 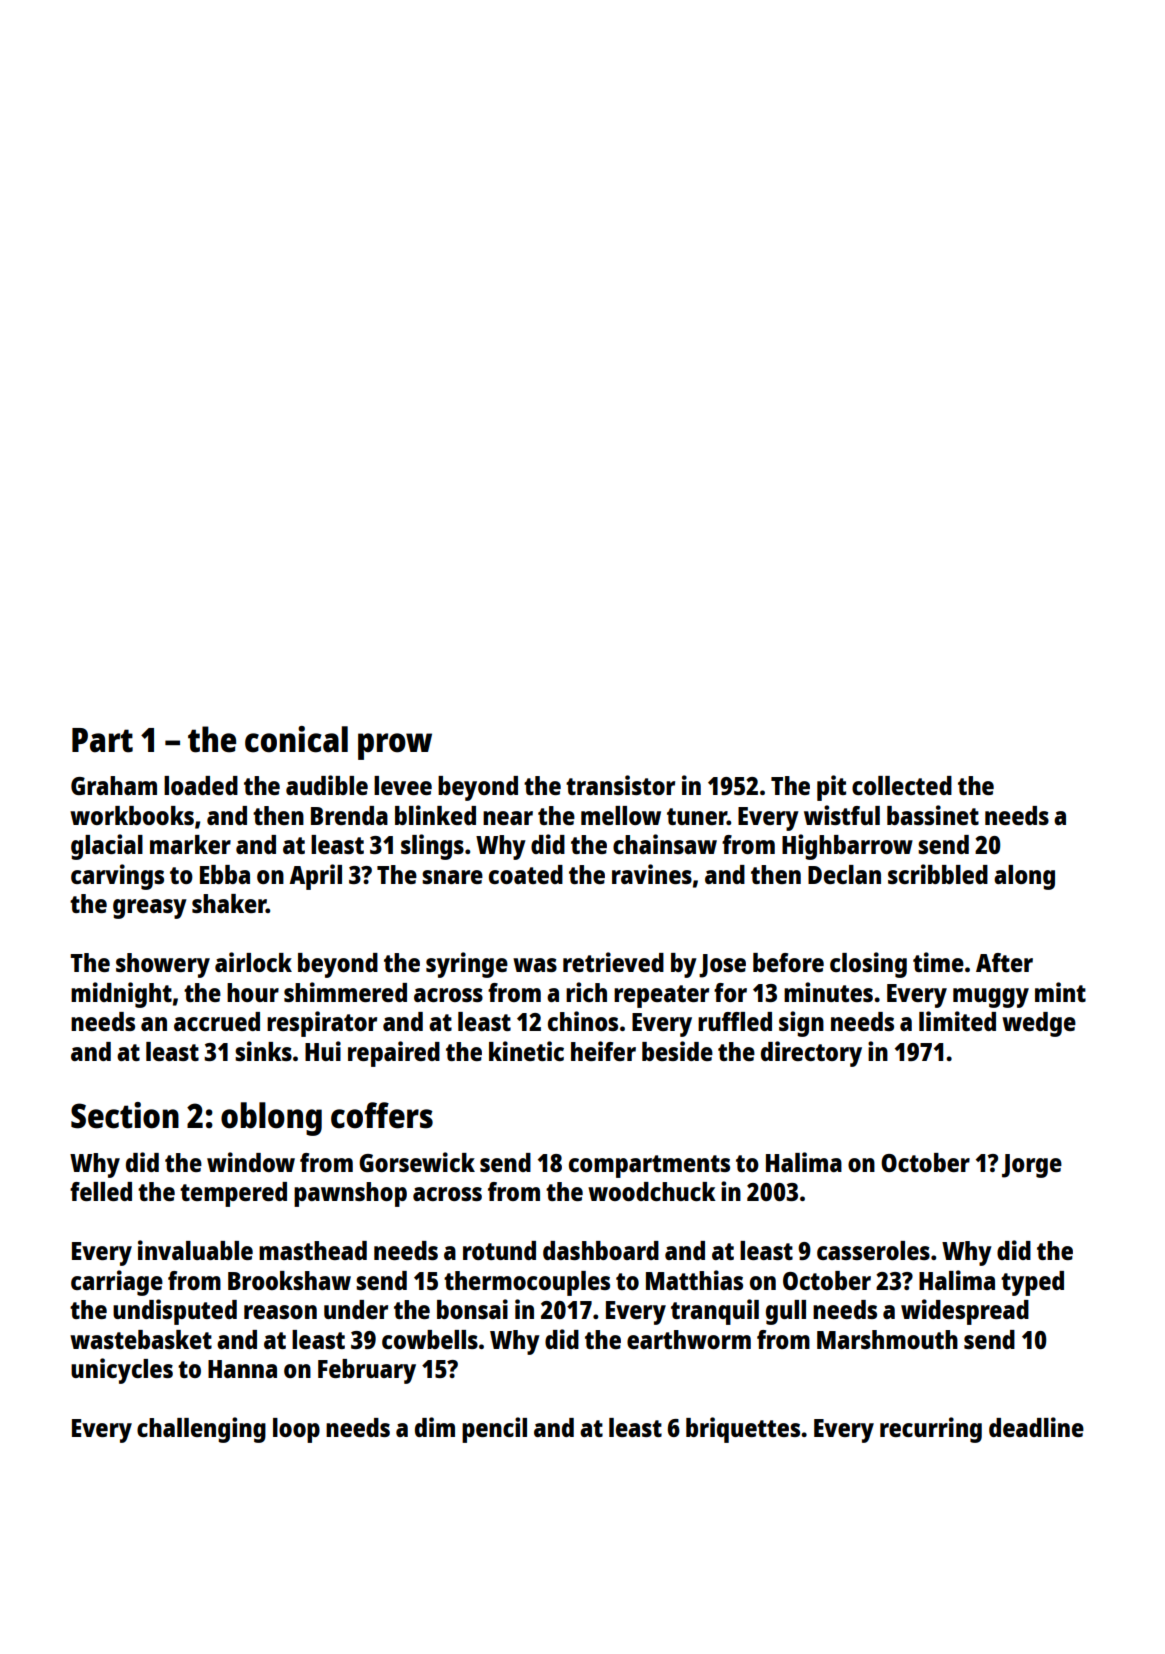 What do you see at coordinates (163, 965) in the image?
I see `showery` at bounding box center [163, 965].
